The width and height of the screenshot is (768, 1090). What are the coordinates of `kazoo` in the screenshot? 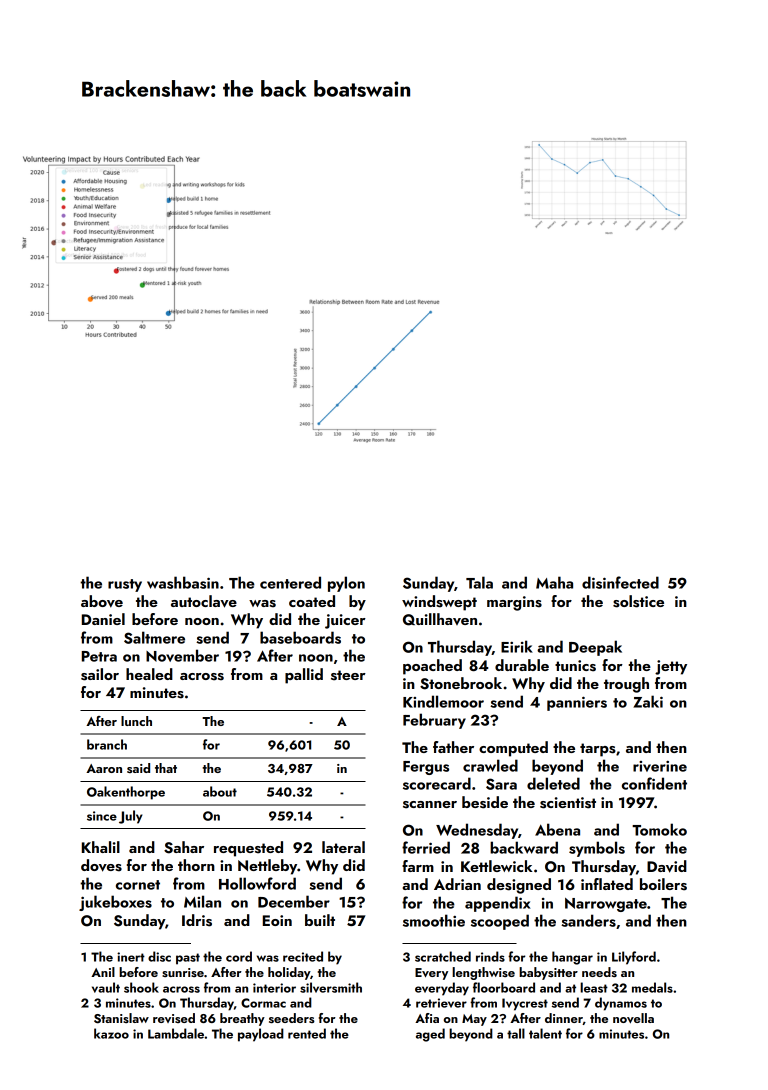 It's located at (111, 1033).
